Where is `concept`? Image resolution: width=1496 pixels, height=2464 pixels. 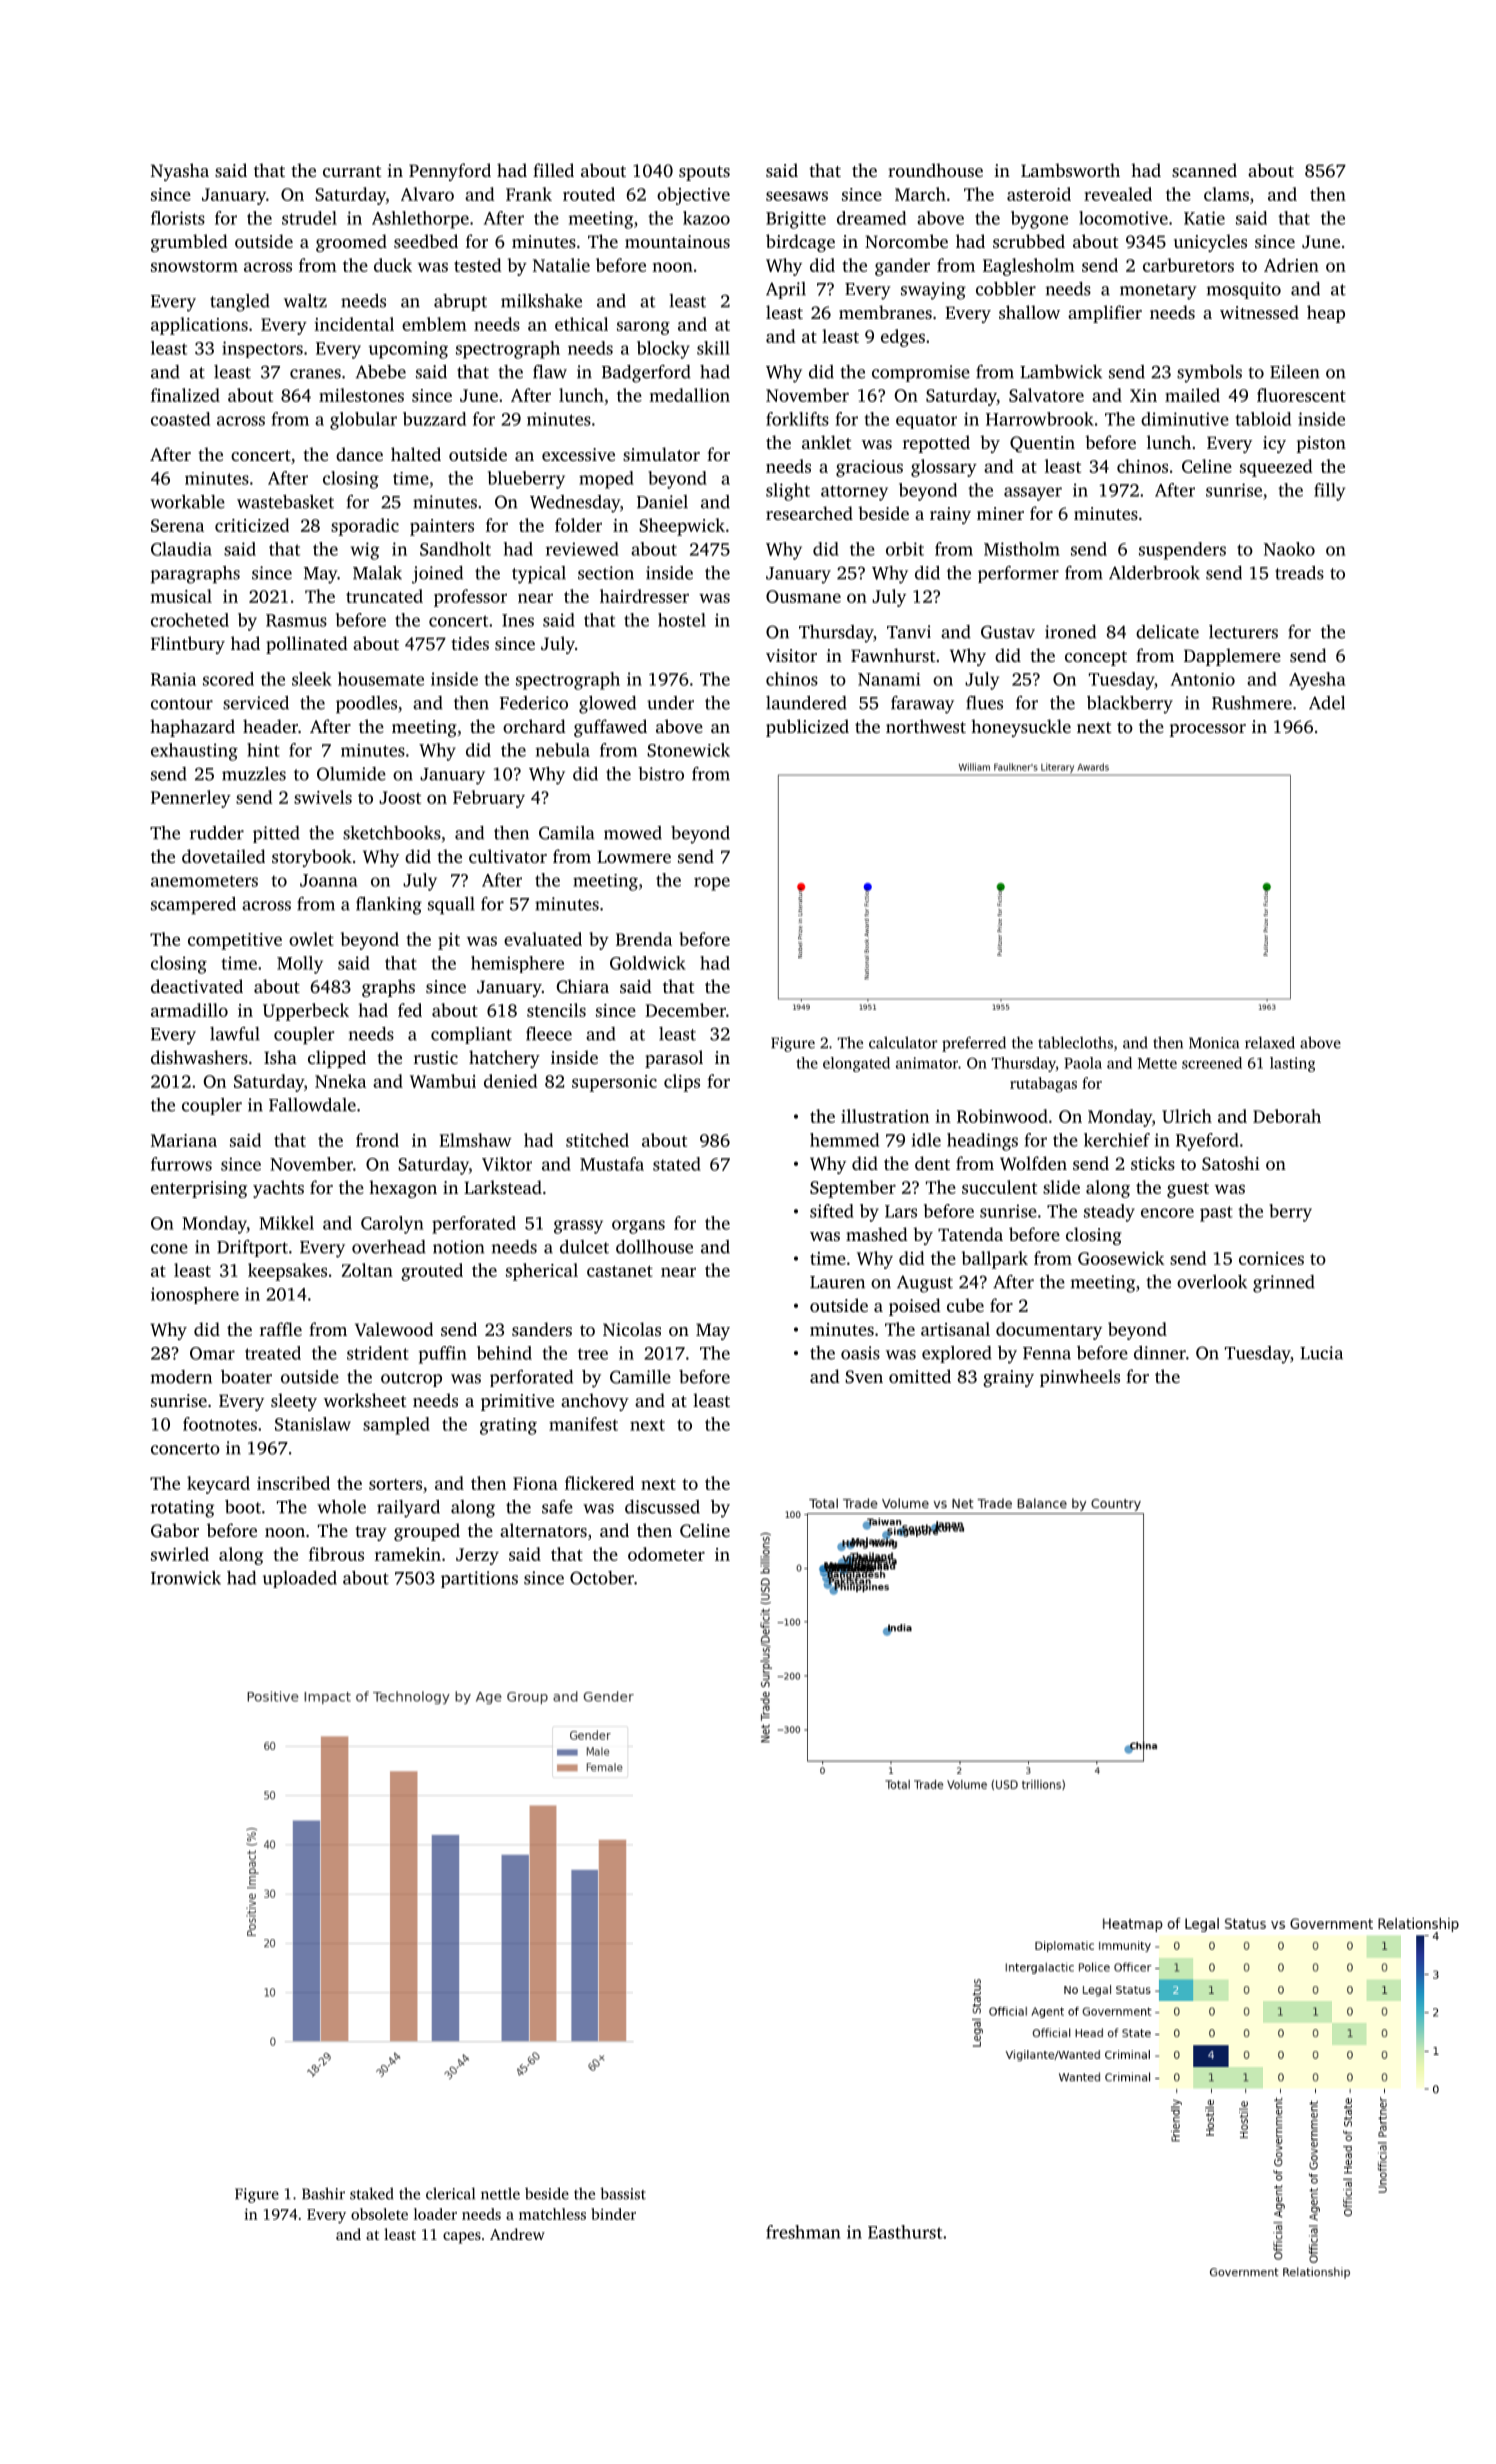 concept is located at coordinates (1096, 658).
